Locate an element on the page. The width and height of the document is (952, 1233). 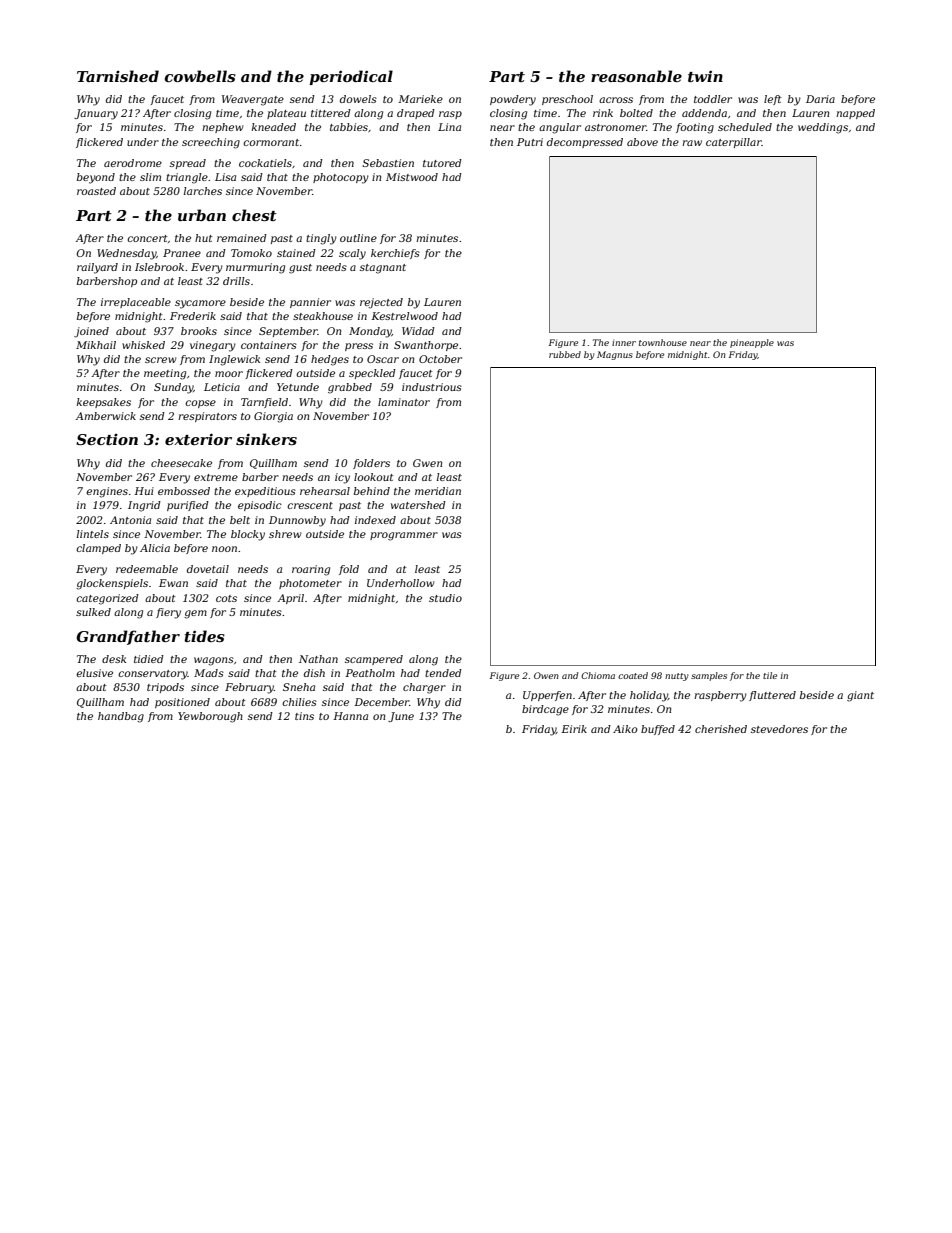
joined is located at coordinates (91, 332).
